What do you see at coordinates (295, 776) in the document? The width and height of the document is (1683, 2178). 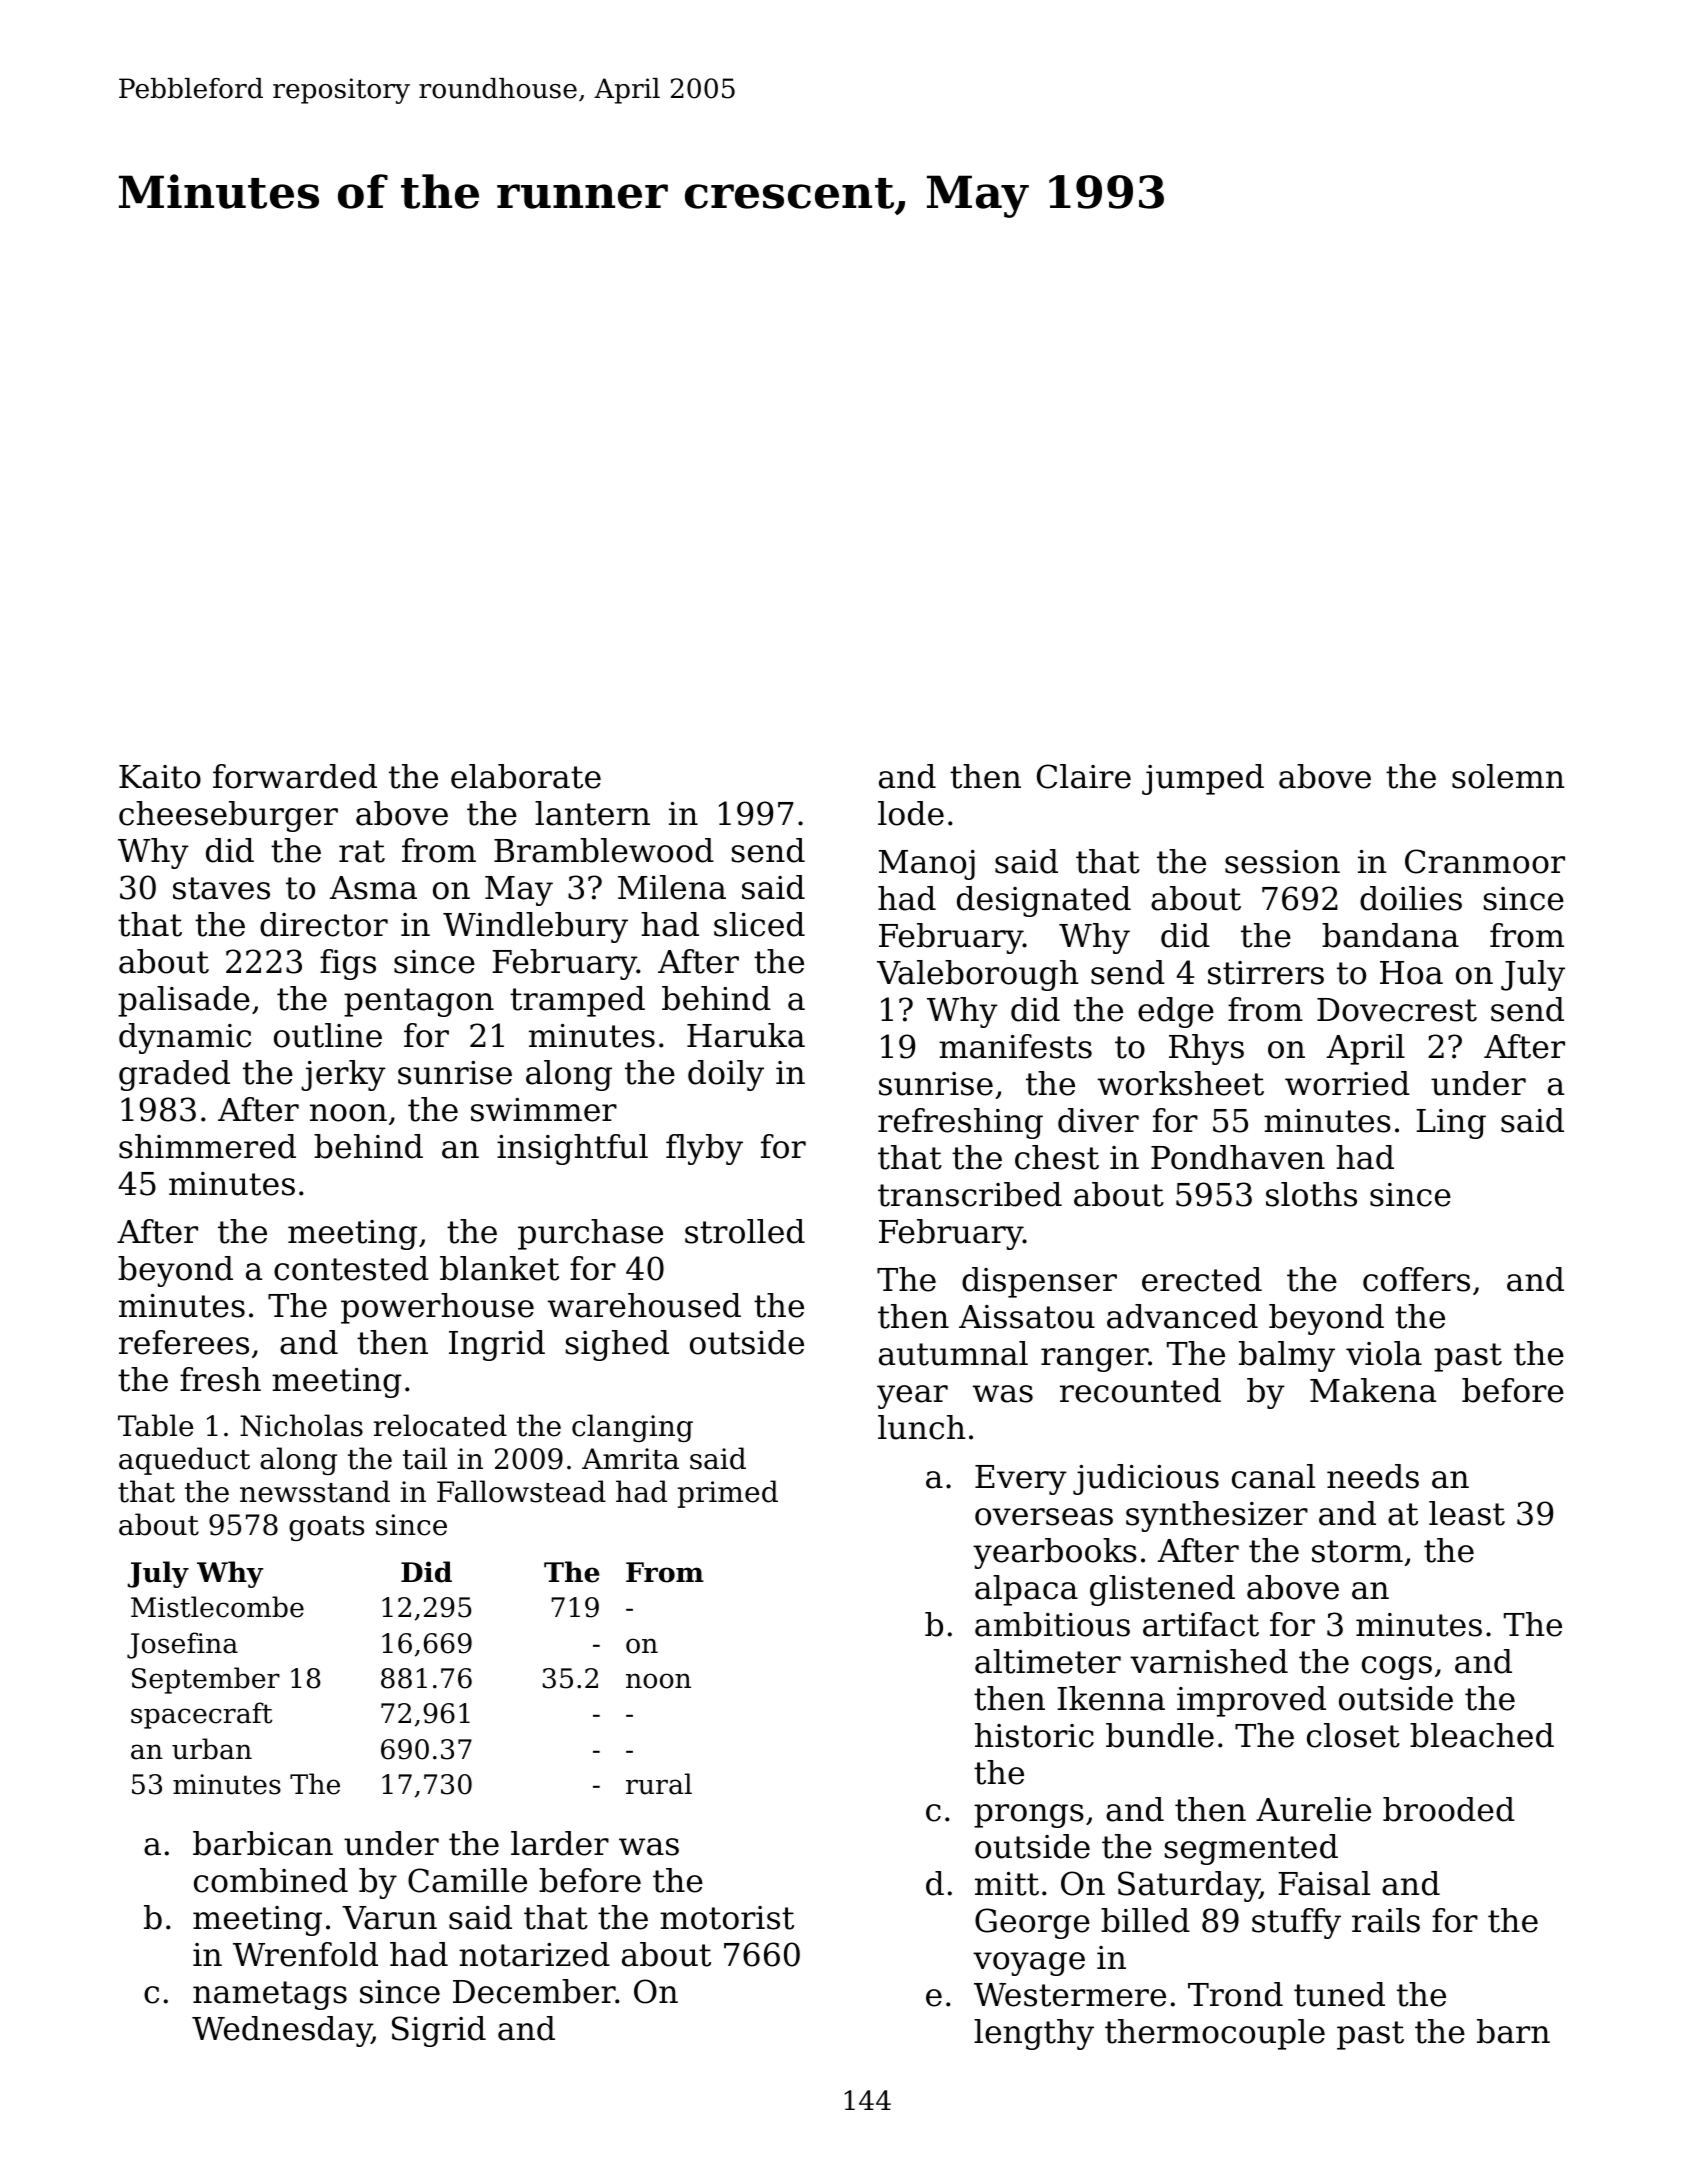 I see `forwarded` at bounding box center [295, 776].
